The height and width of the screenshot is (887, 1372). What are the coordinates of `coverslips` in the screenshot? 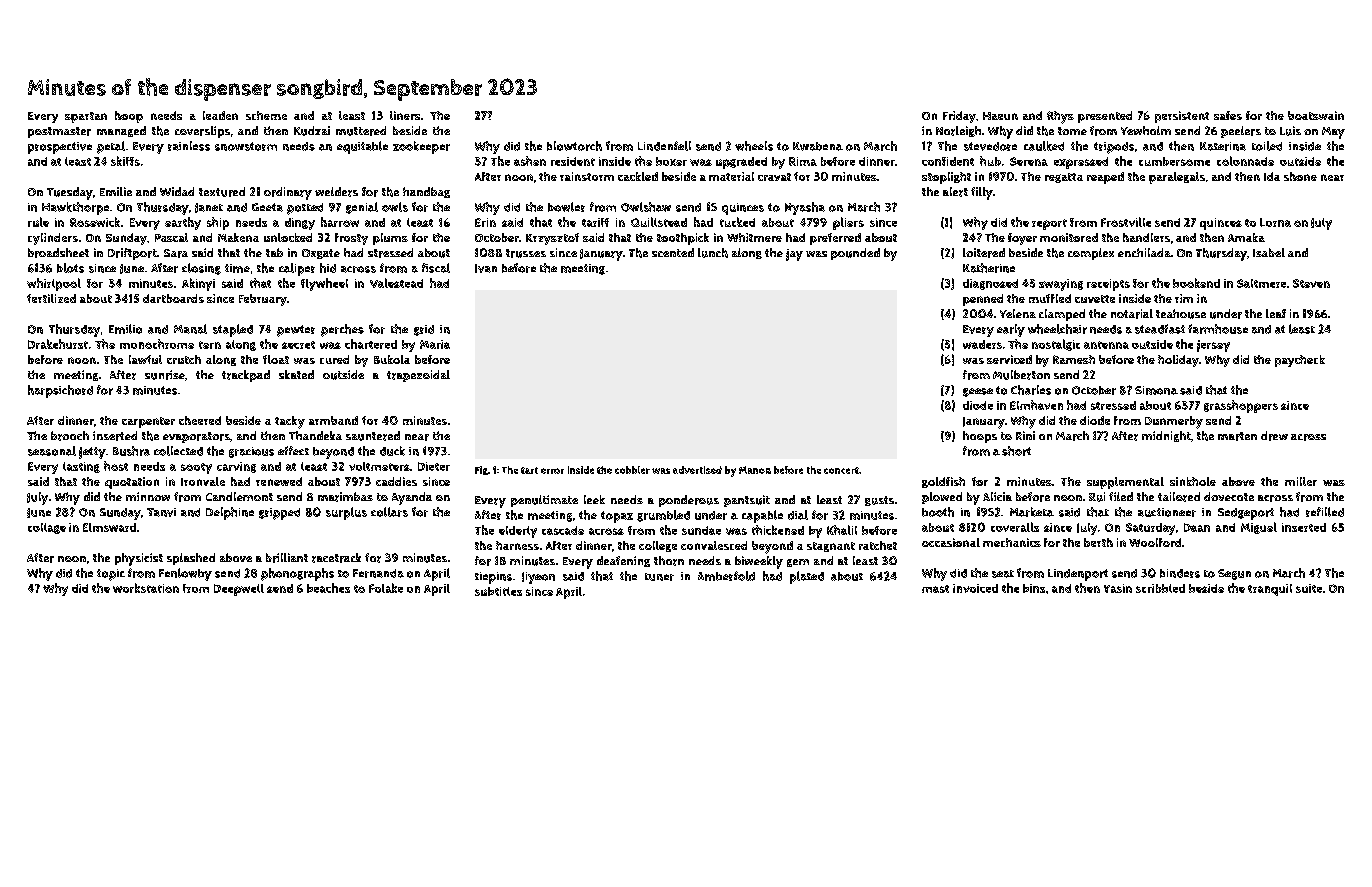 It's located at (202, 132).
